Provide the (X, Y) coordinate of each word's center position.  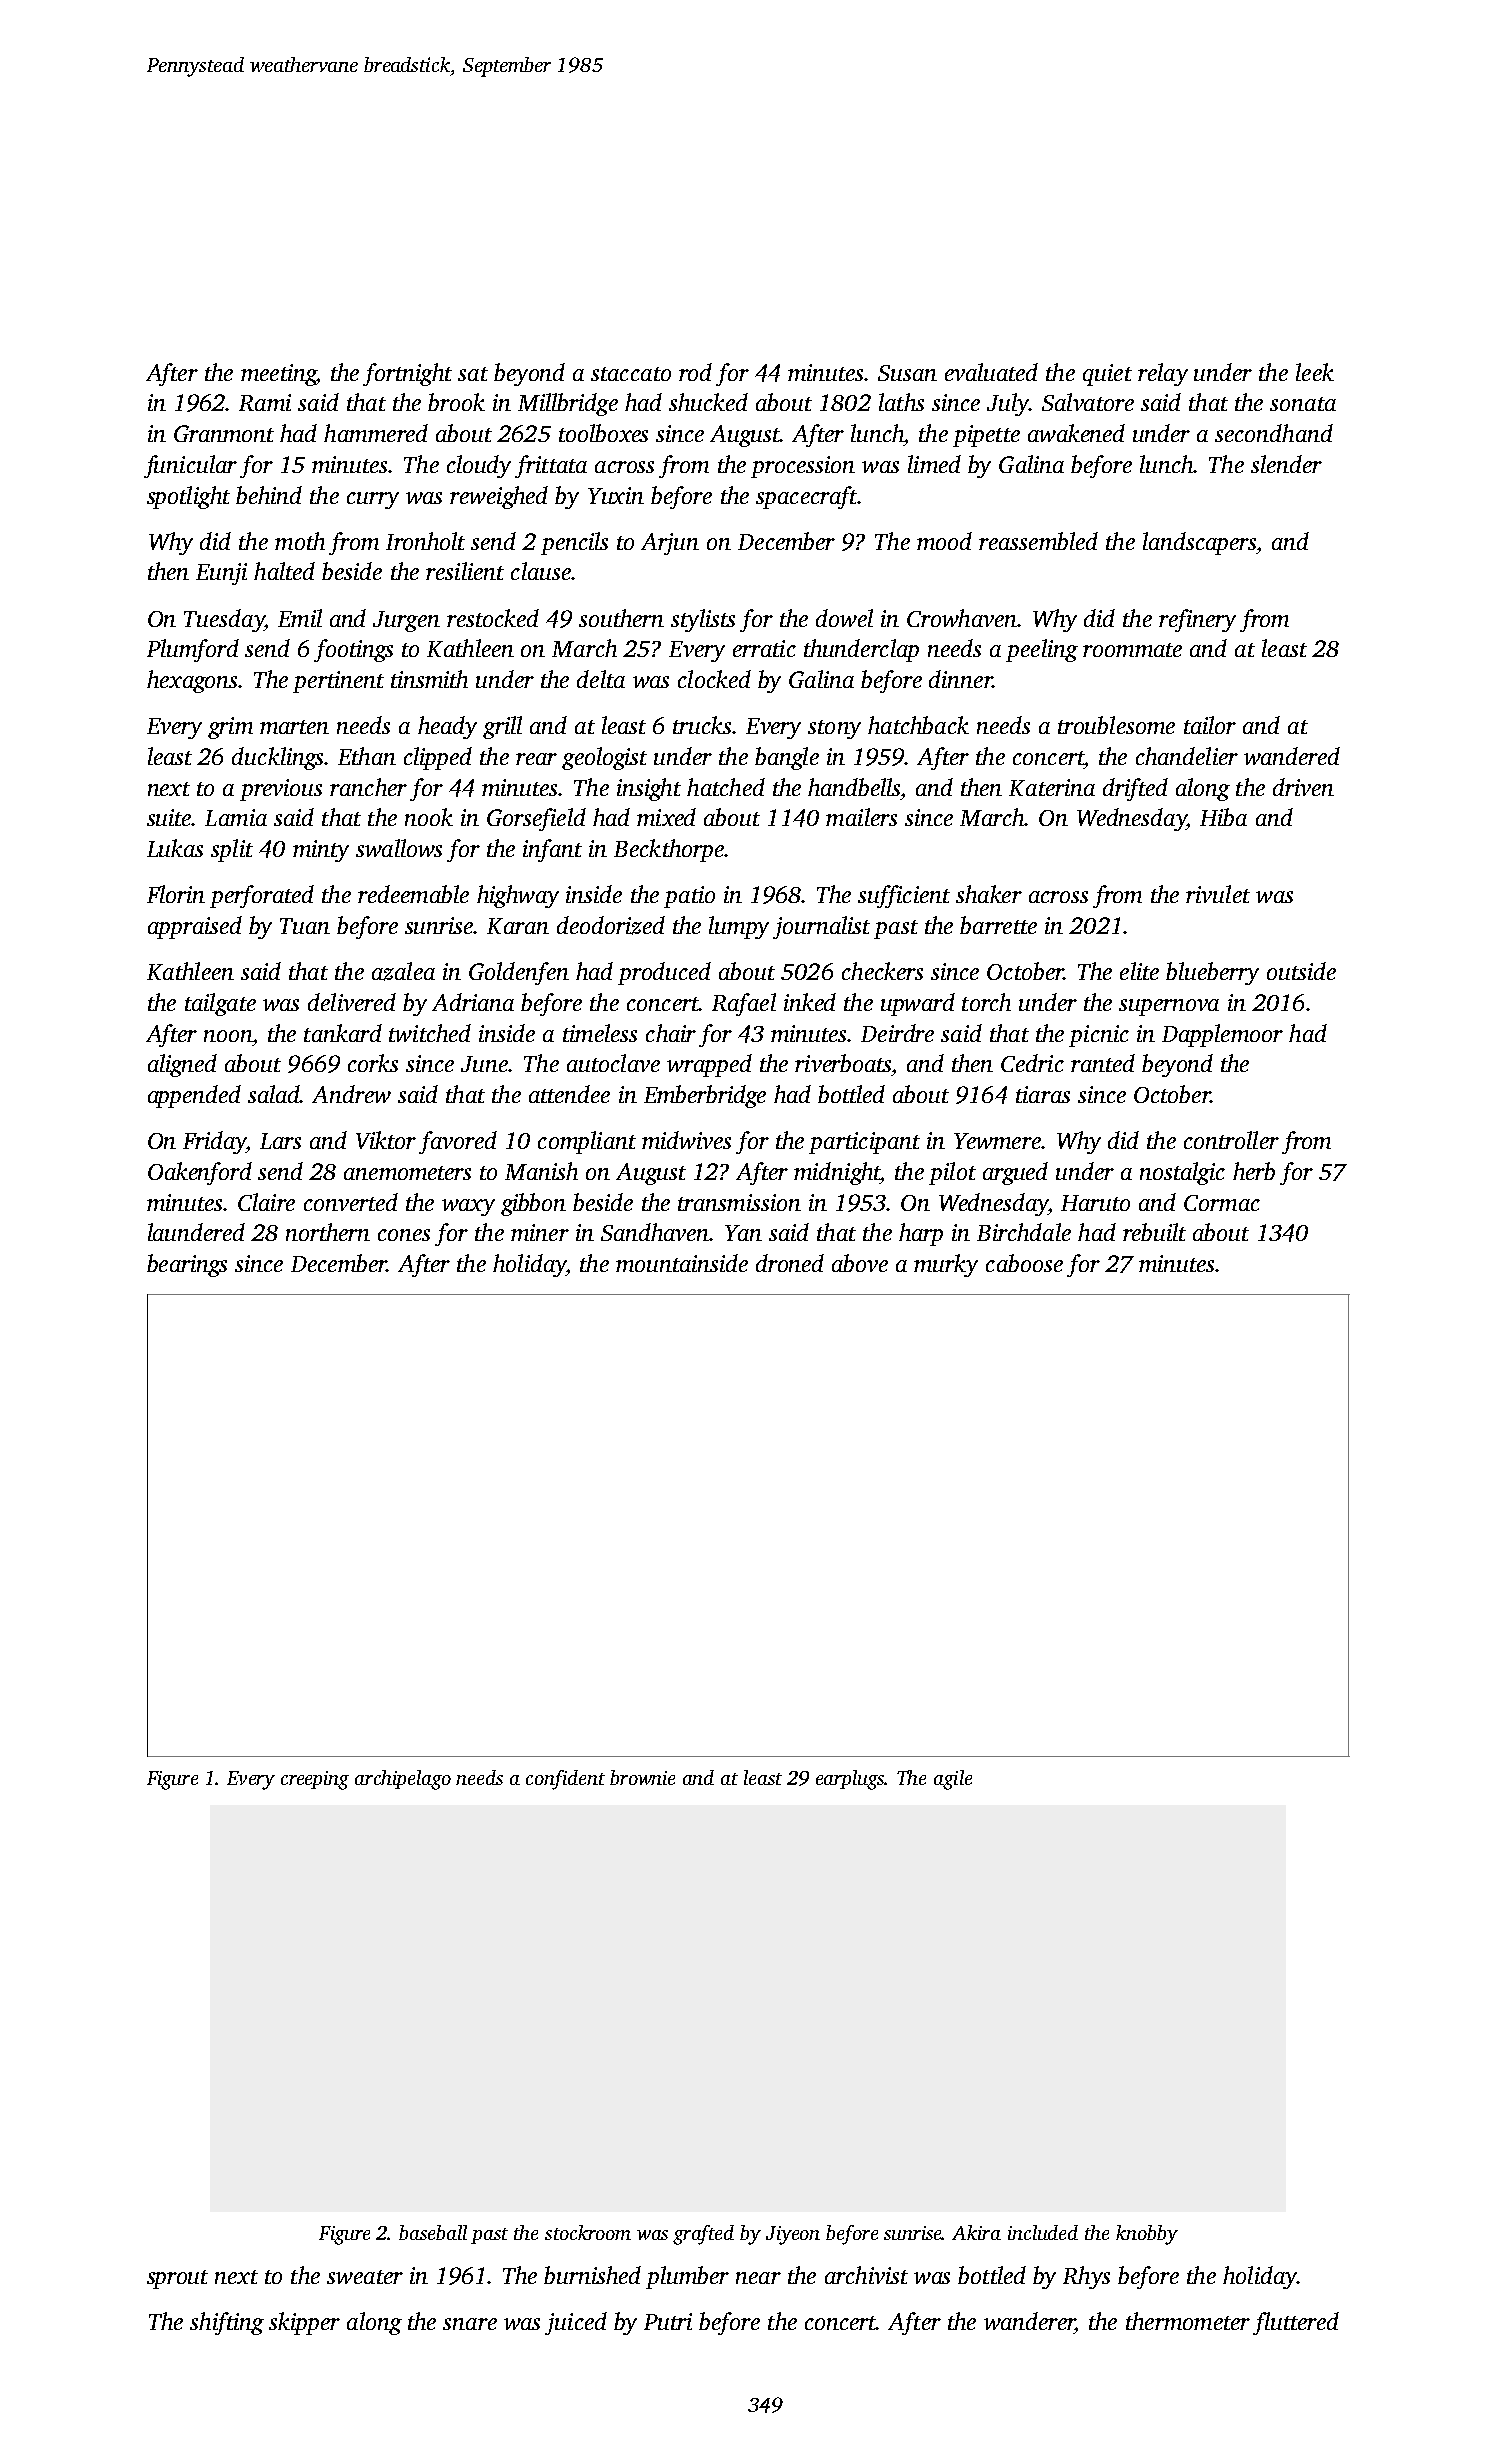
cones (404, 1235)
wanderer (1029, 2321)
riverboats (843, 1063)
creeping (315, 1780)
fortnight (407, 374)
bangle (787, 758)
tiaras (1043, 1094)
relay (1163, 374)
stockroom (588, 2232)
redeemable (413, 894)
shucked (708, 402)
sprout (177, 2279)
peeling (1042, 650)
